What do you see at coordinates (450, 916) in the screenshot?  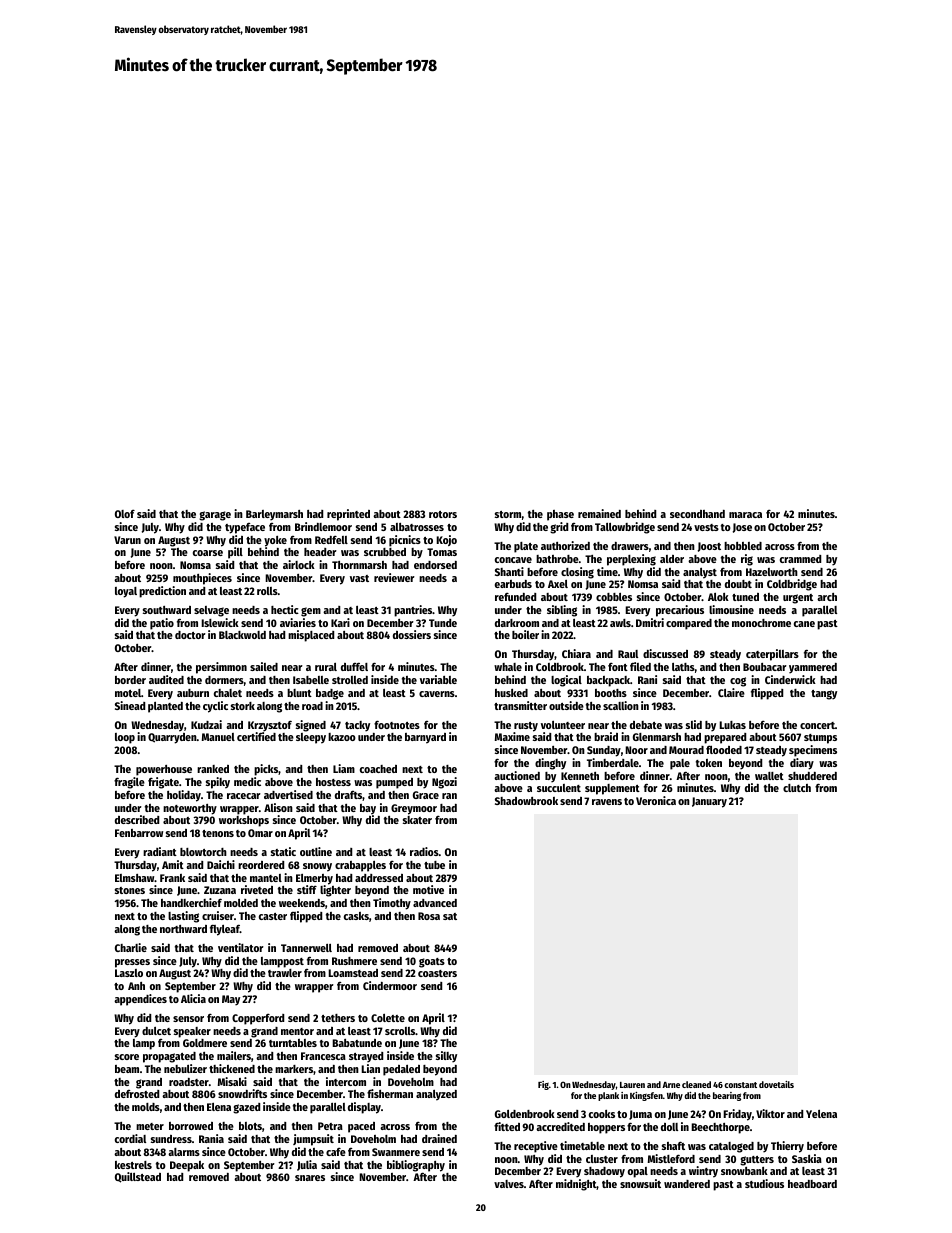 I see `sat` at bounding box center [450, 916].
